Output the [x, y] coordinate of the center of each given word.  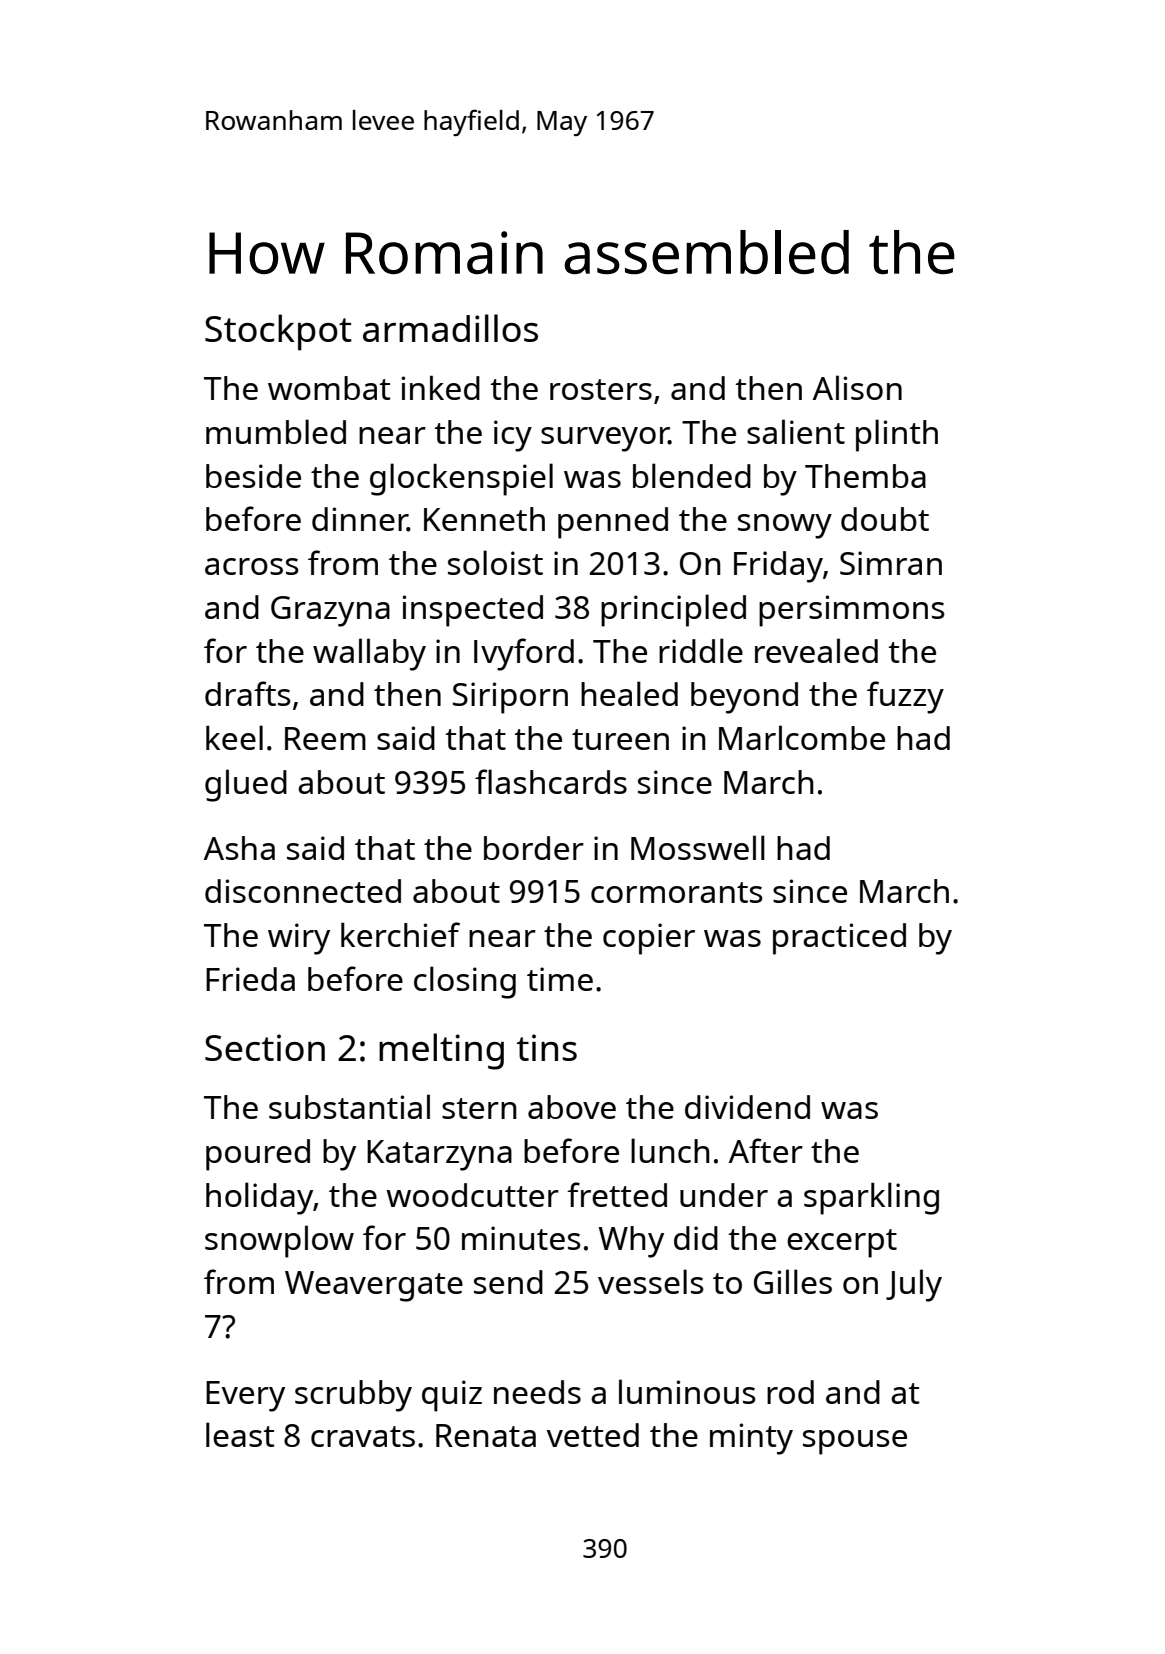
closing [465, 982]
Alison [857, 387]
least [240, 1434]
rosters [601, 389]
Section [265, 1047]
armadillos [450, 328]
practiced [839, 939]
